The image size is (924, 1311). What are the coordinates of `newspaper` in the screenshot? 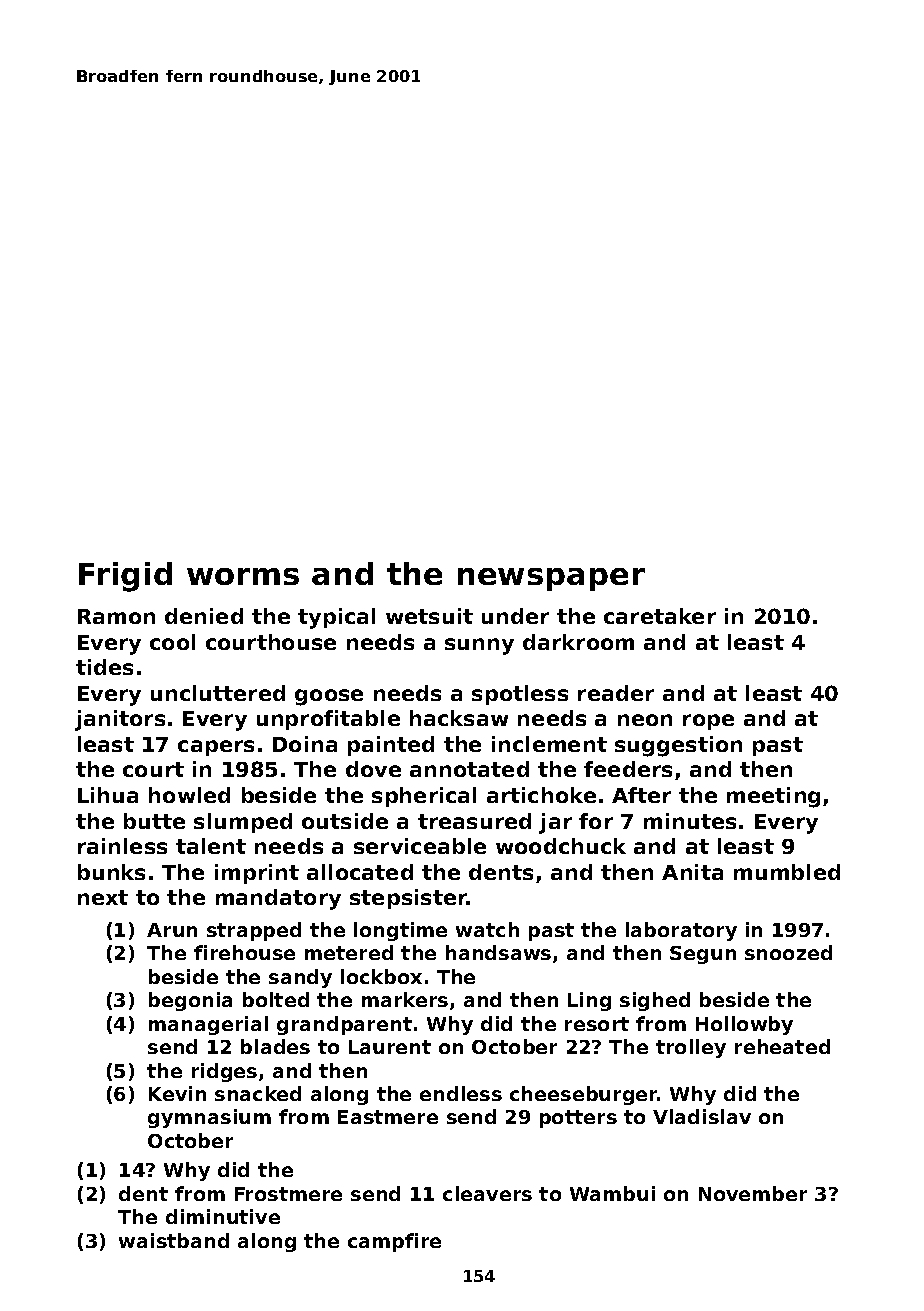 It's located at (551, 579).
